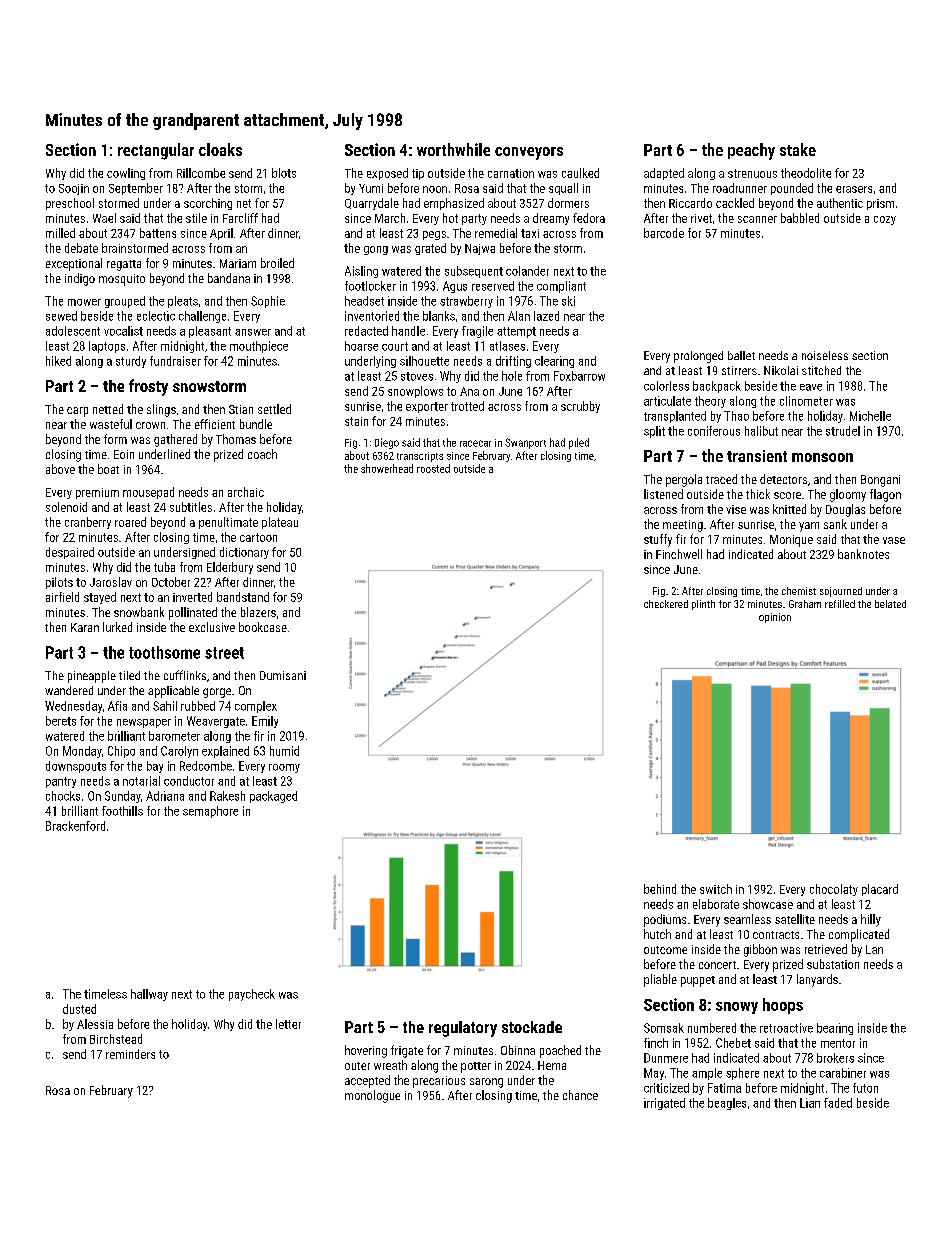 The image size is (952, 1233). Describe the element at coordinates (357, 1066) in the document. I see `outer` at that location.
